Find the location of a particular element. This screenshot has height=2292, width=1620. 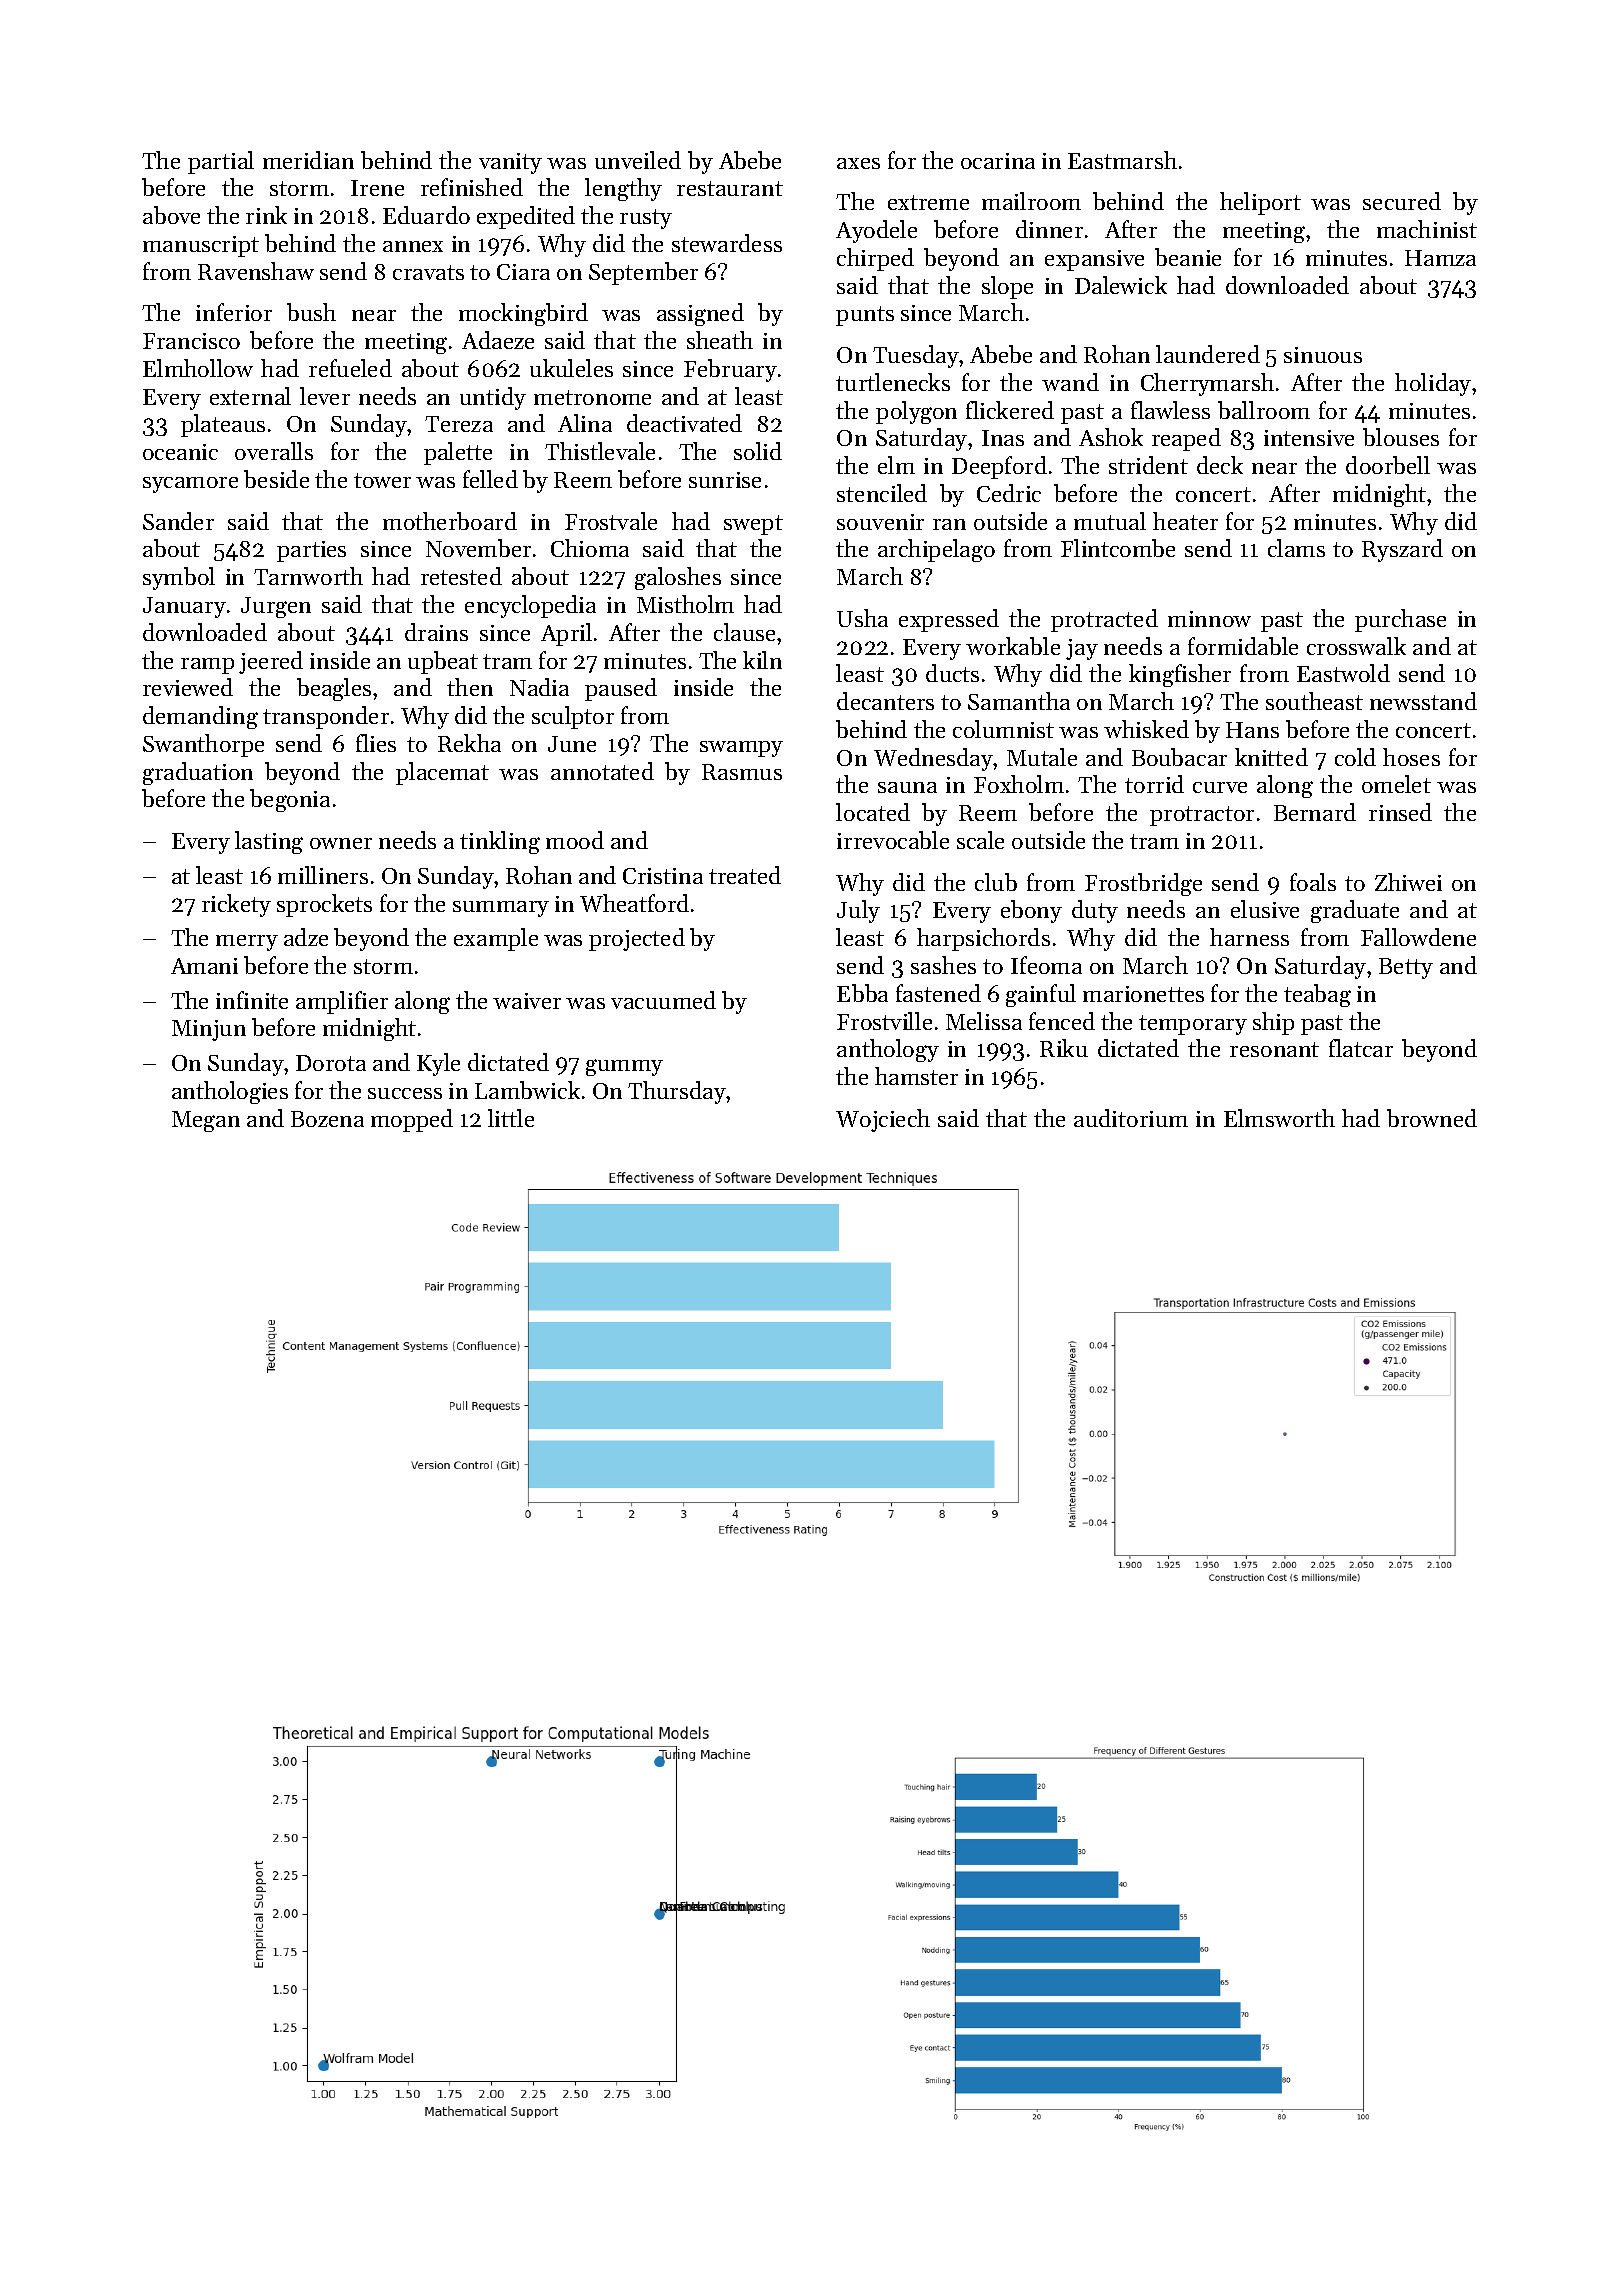

Fallowdene is located at coordinates (1418, 937).
